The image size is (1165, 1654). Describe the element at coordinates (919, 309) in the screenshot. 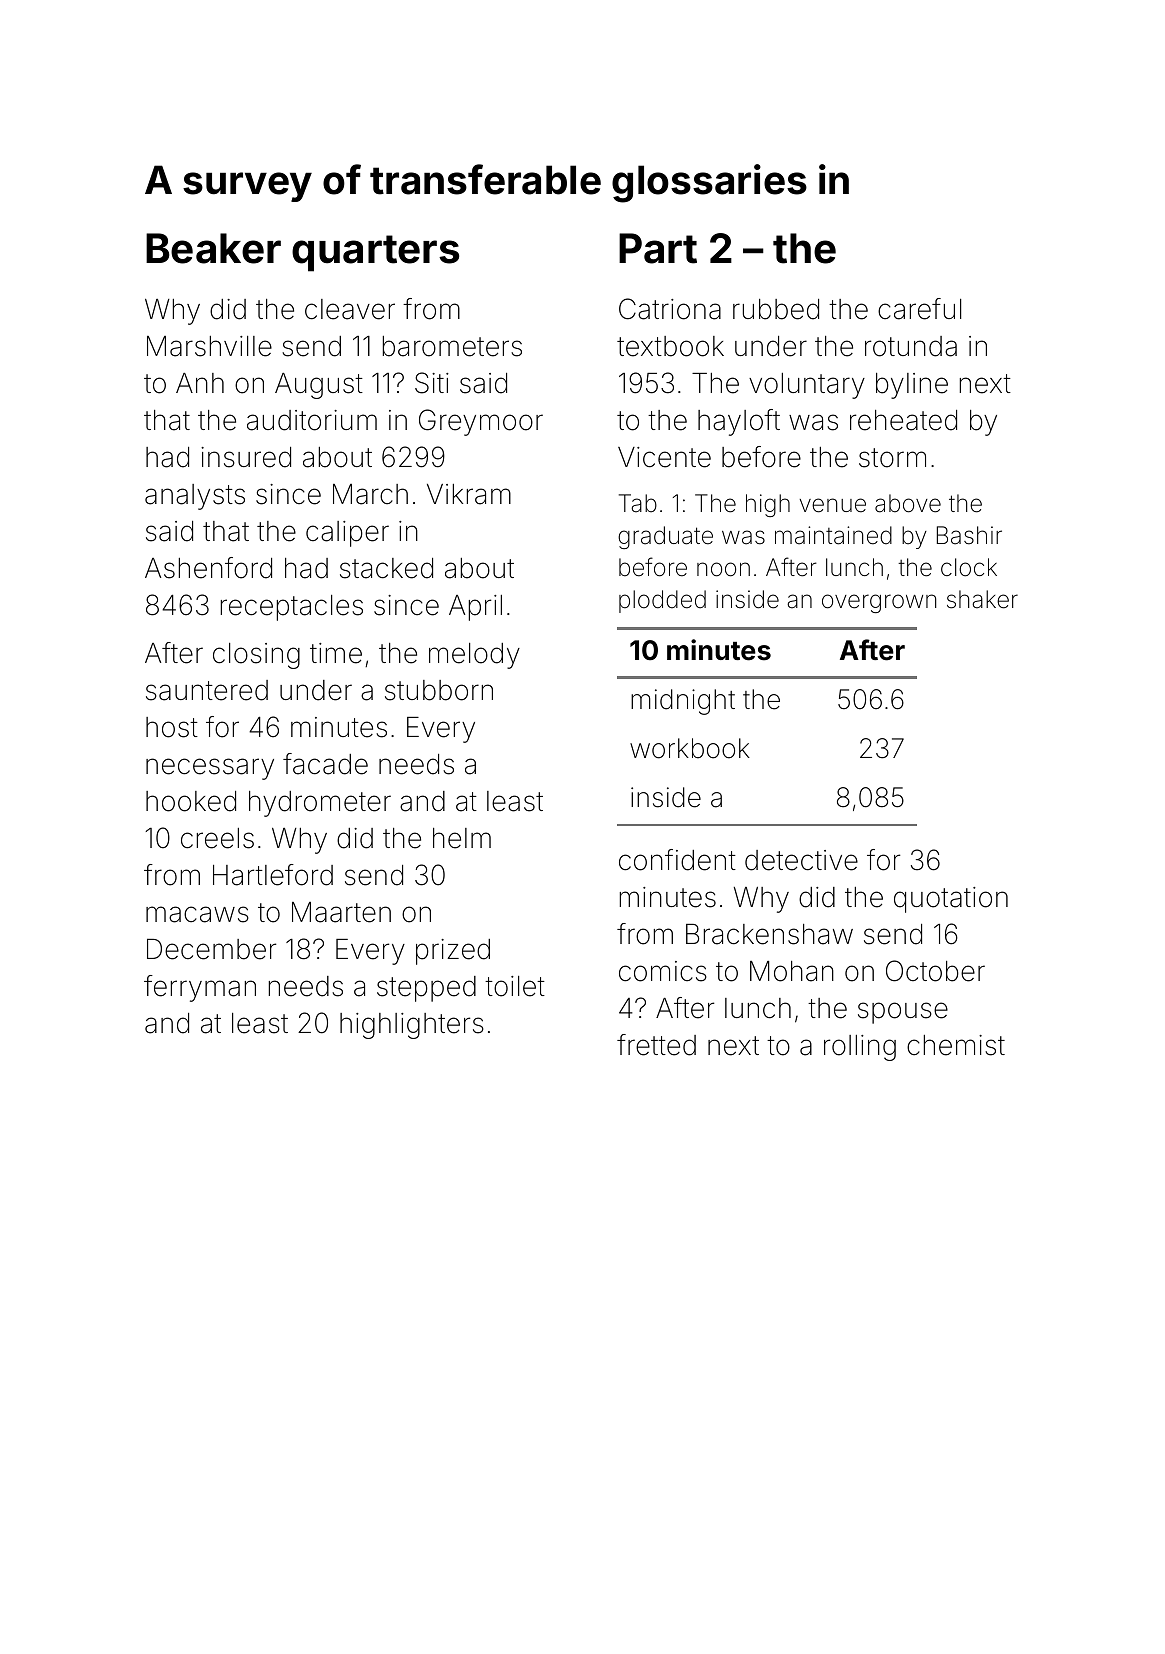

I see `careful` at that location.
